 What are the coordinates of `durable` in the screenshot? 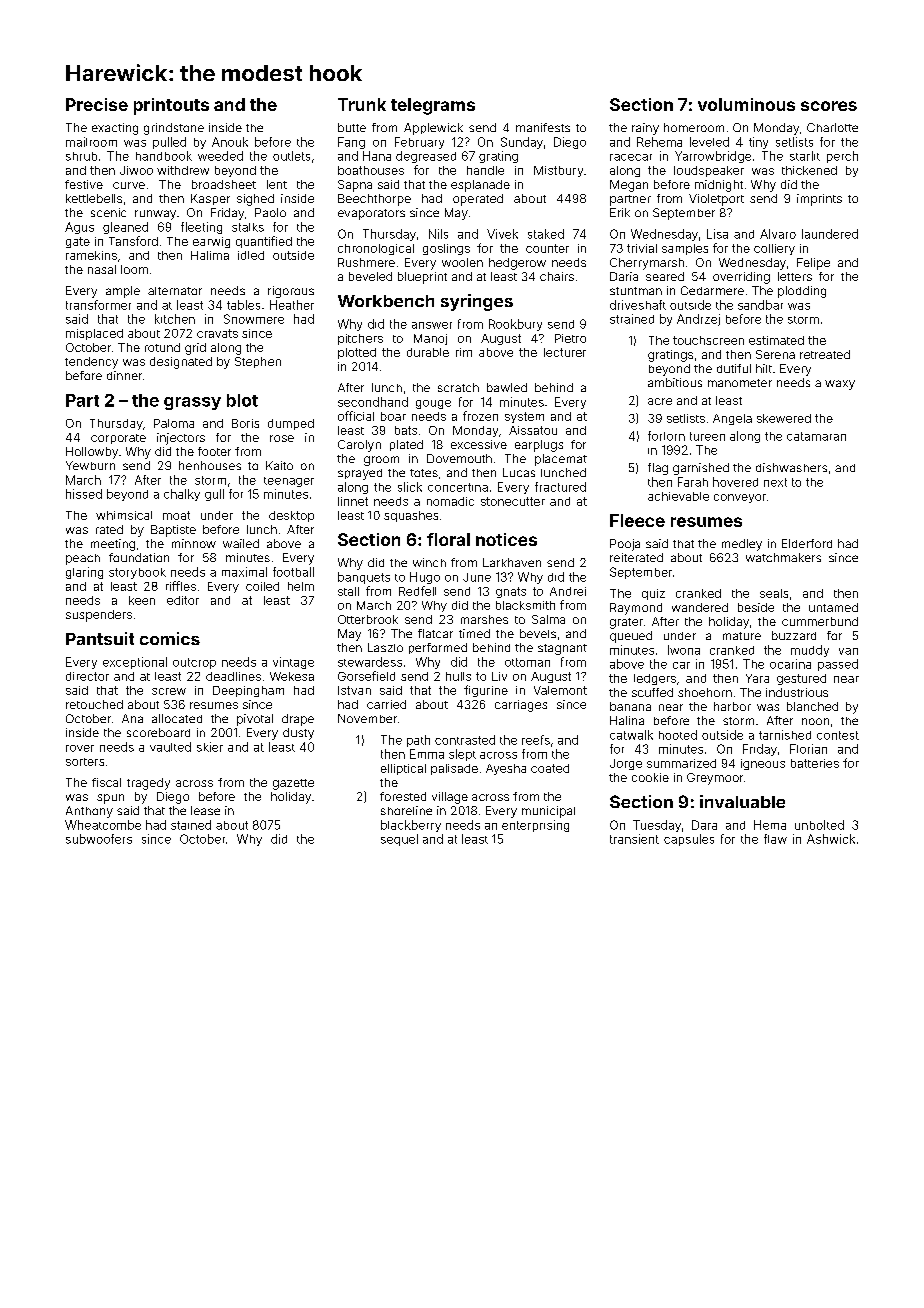 It's located at (428, 352).
